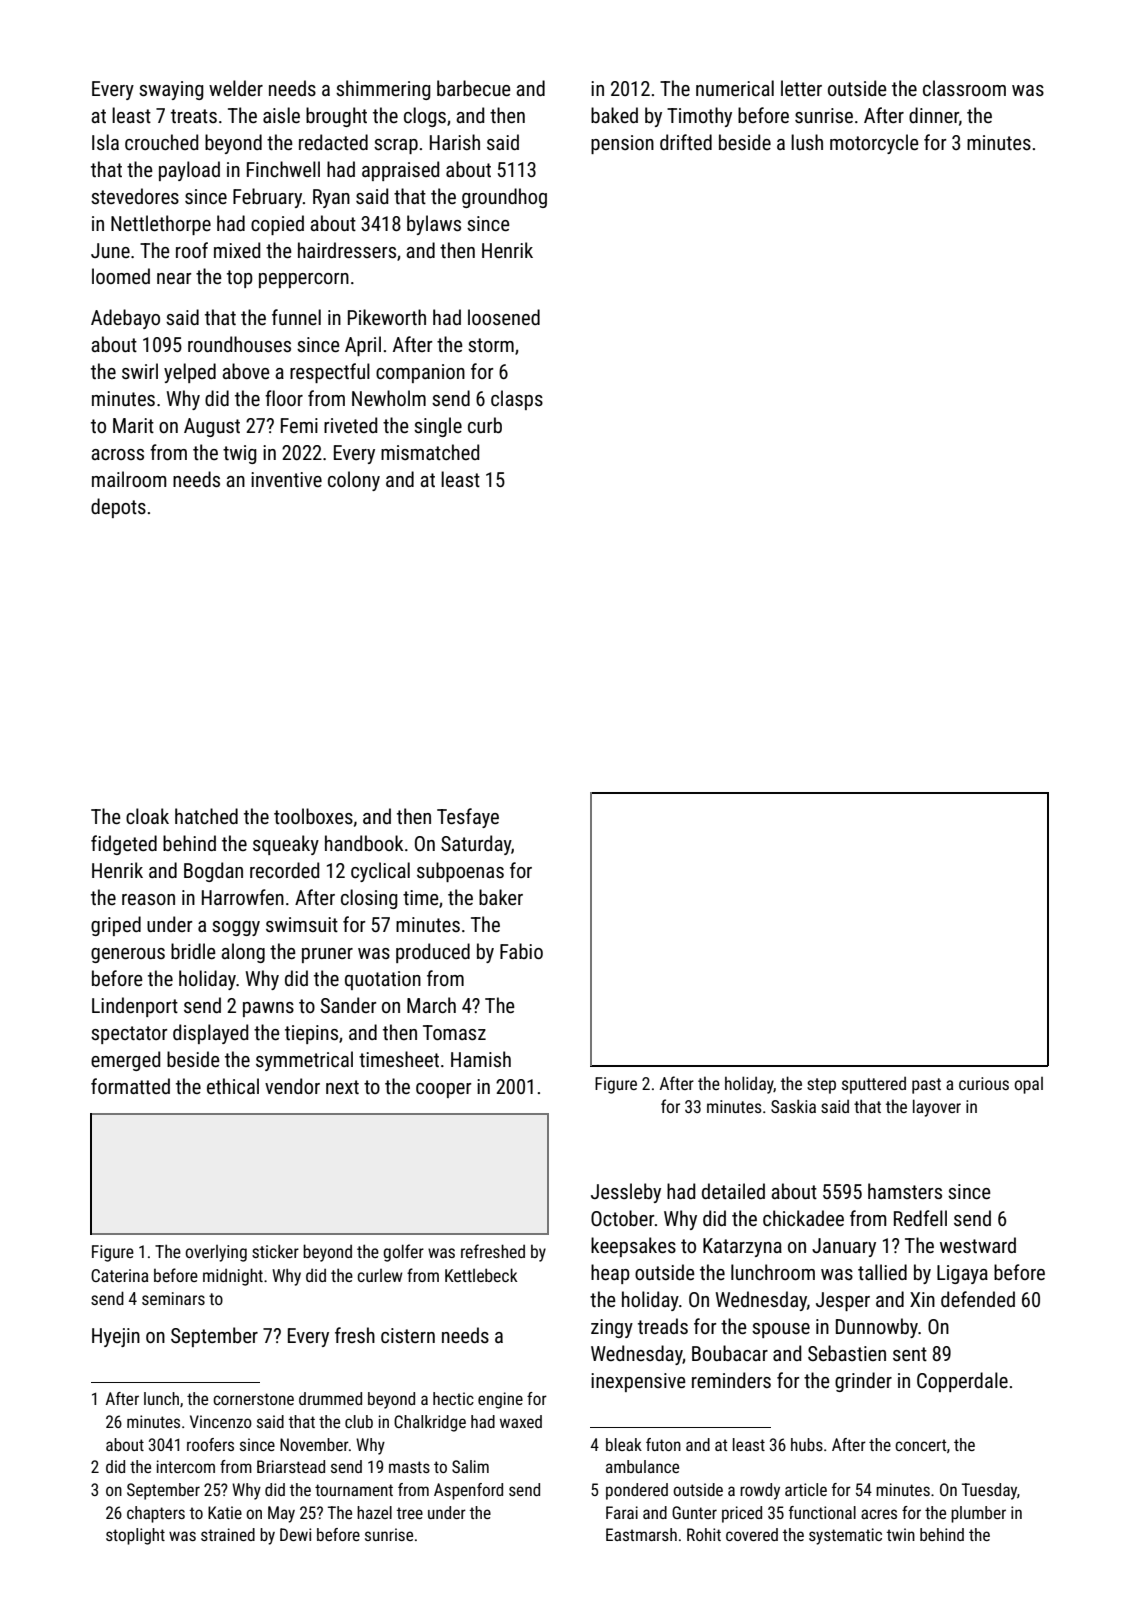 This document has width=1139, height=1611. What do you see at coordinates (622, 144) in the document?
I see `pension` at bounding box center [622, 144].
